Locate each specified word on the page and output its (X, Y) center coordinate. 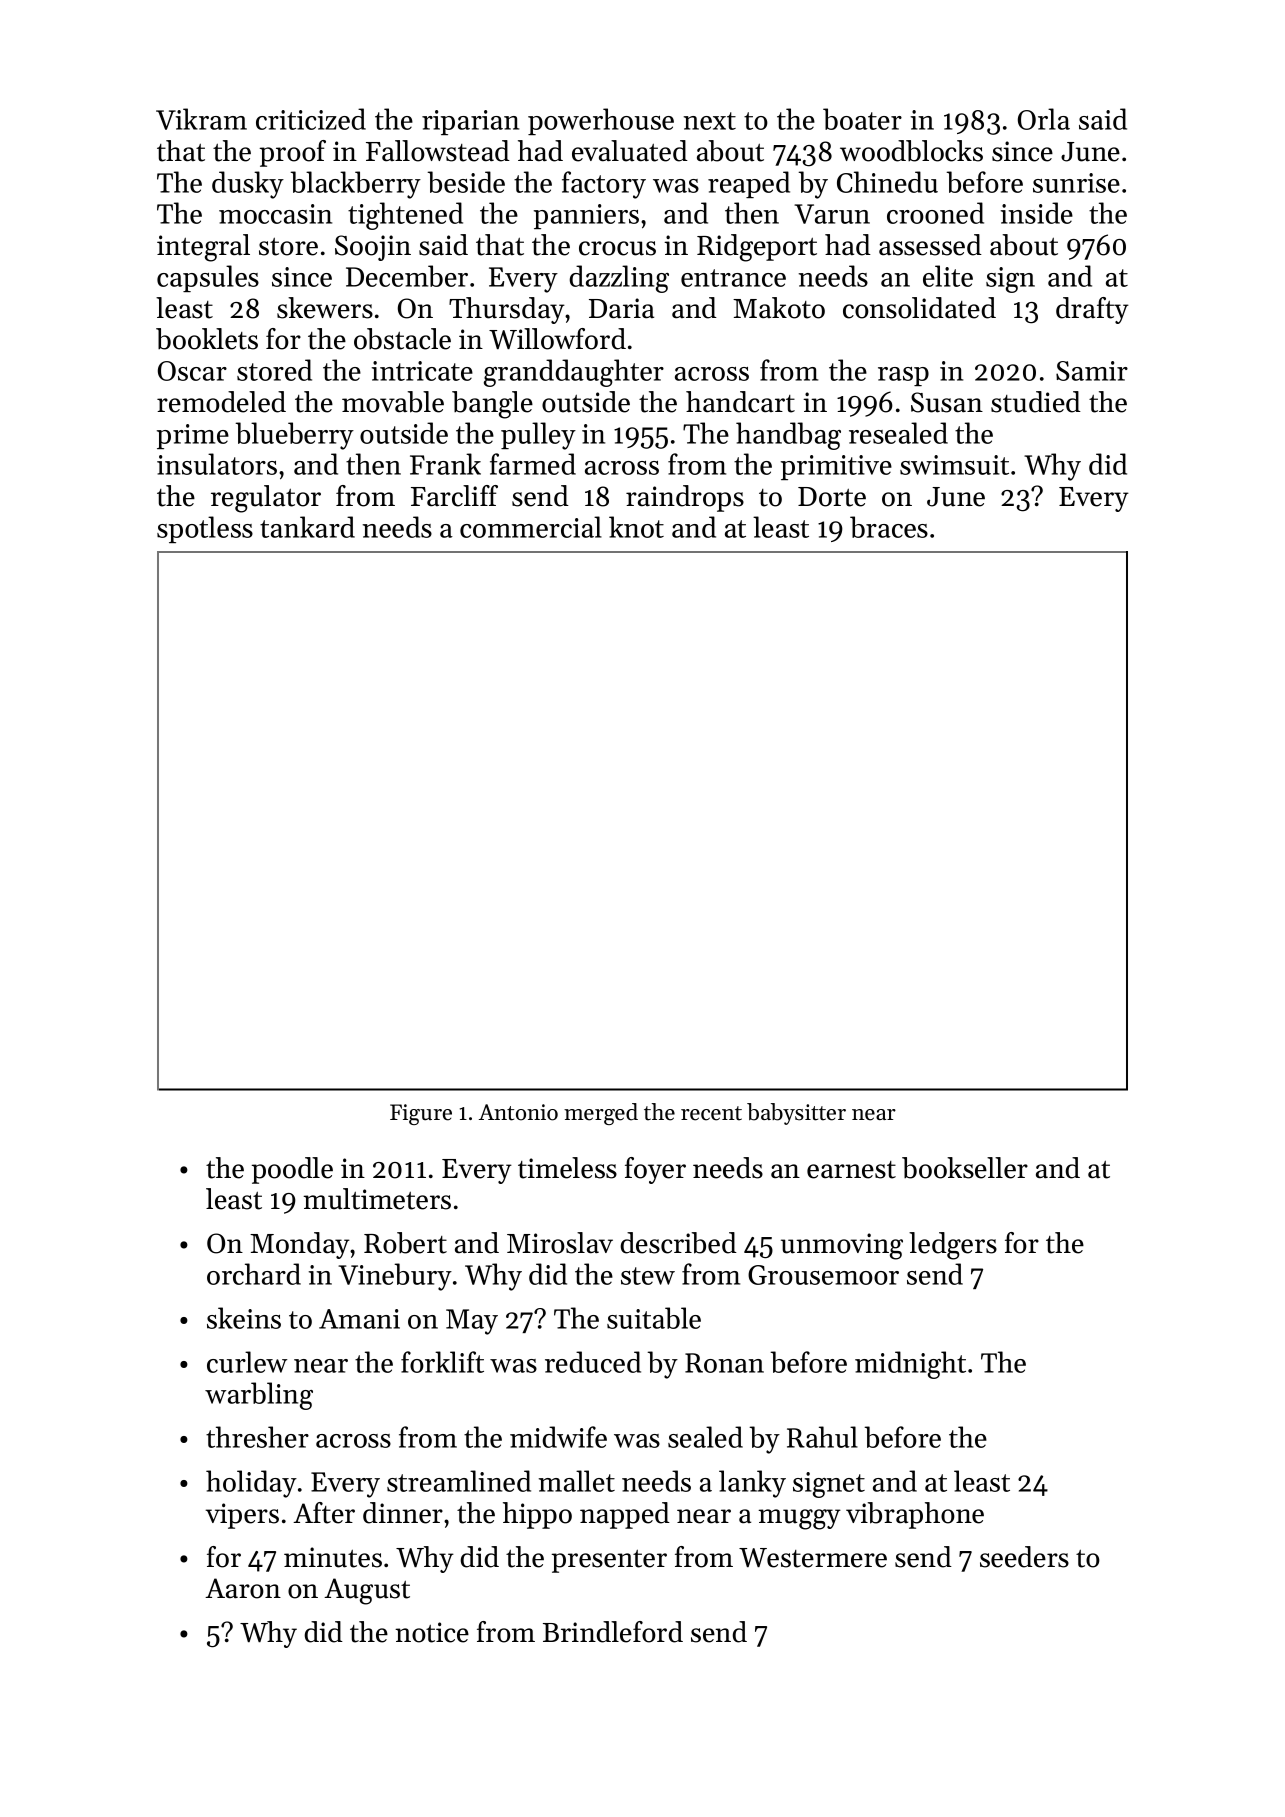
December (407, 276)
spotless (205, 529)
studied (1036, 402)
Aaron (243, 1588)
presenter (609, 1561)
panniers (586, 216)
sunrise (1076, 183)
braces (889, 527)
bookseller (965, 1168)
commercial (531, 527)
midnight (910, 1365)
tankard (307, 527)
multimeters (377, 1199)
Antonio (518, 1112)
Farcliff (454, 496)
